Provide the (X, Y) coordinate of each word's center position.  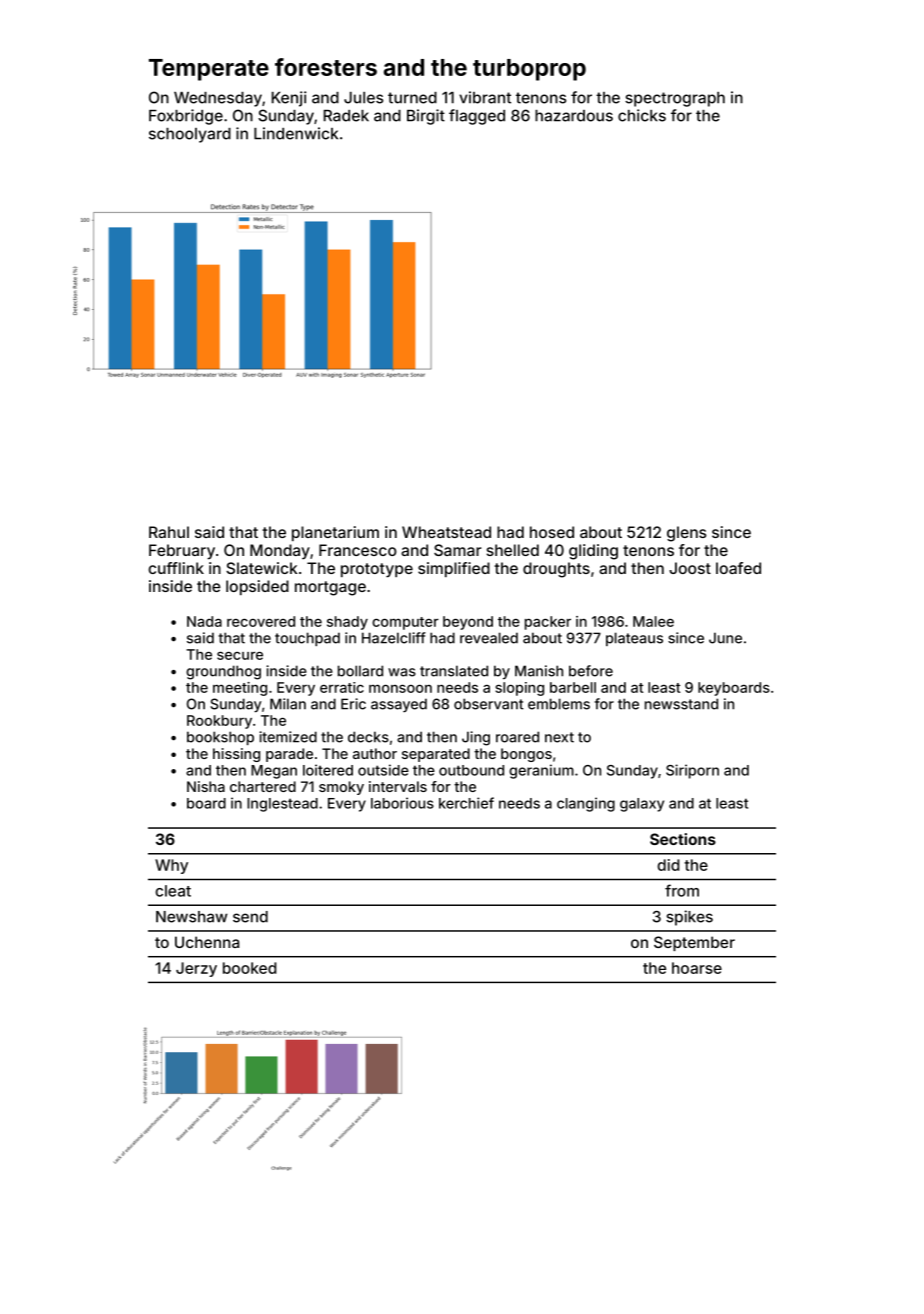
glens (686, 534)
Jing (476, 738)
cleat (173, 891)
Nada (204, 621)
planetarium (335, 533)
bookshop (220, 738)
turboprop (529, 70)
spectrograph (675, 99)
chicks (642, 115)
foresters (326, 67)
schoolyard (190, 135)
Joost (690, 568)
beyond (468, 623)
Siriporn (692, 771)
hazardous (574, 116)
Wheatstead (446, 532)
